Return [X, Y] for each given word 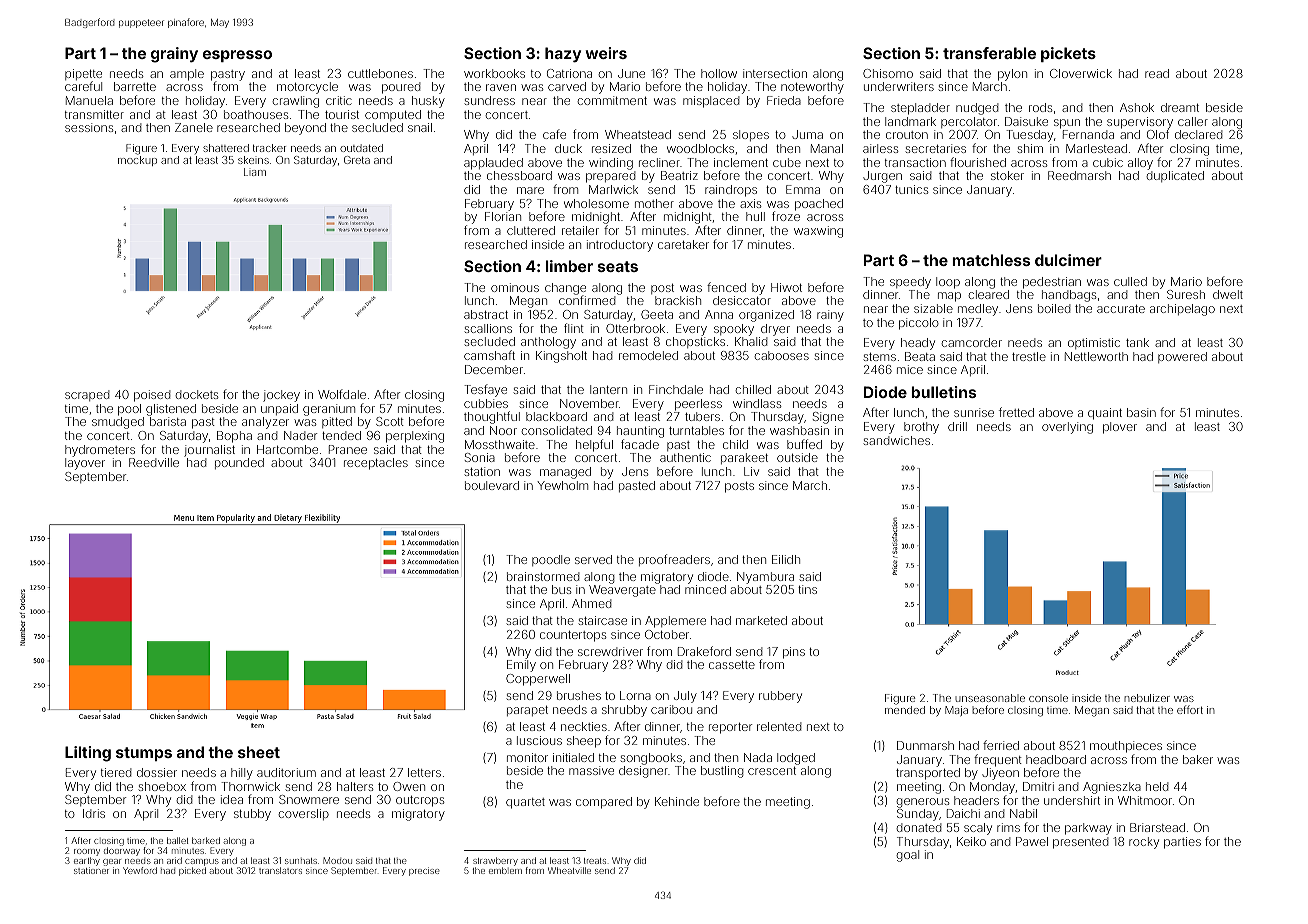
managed [565, 473]
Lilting [88, 754]
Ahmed [591, 603]
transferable [989, 53]
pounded [239, 463]
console [1048, 698]
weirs [606, 53]
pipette [83, 75]
